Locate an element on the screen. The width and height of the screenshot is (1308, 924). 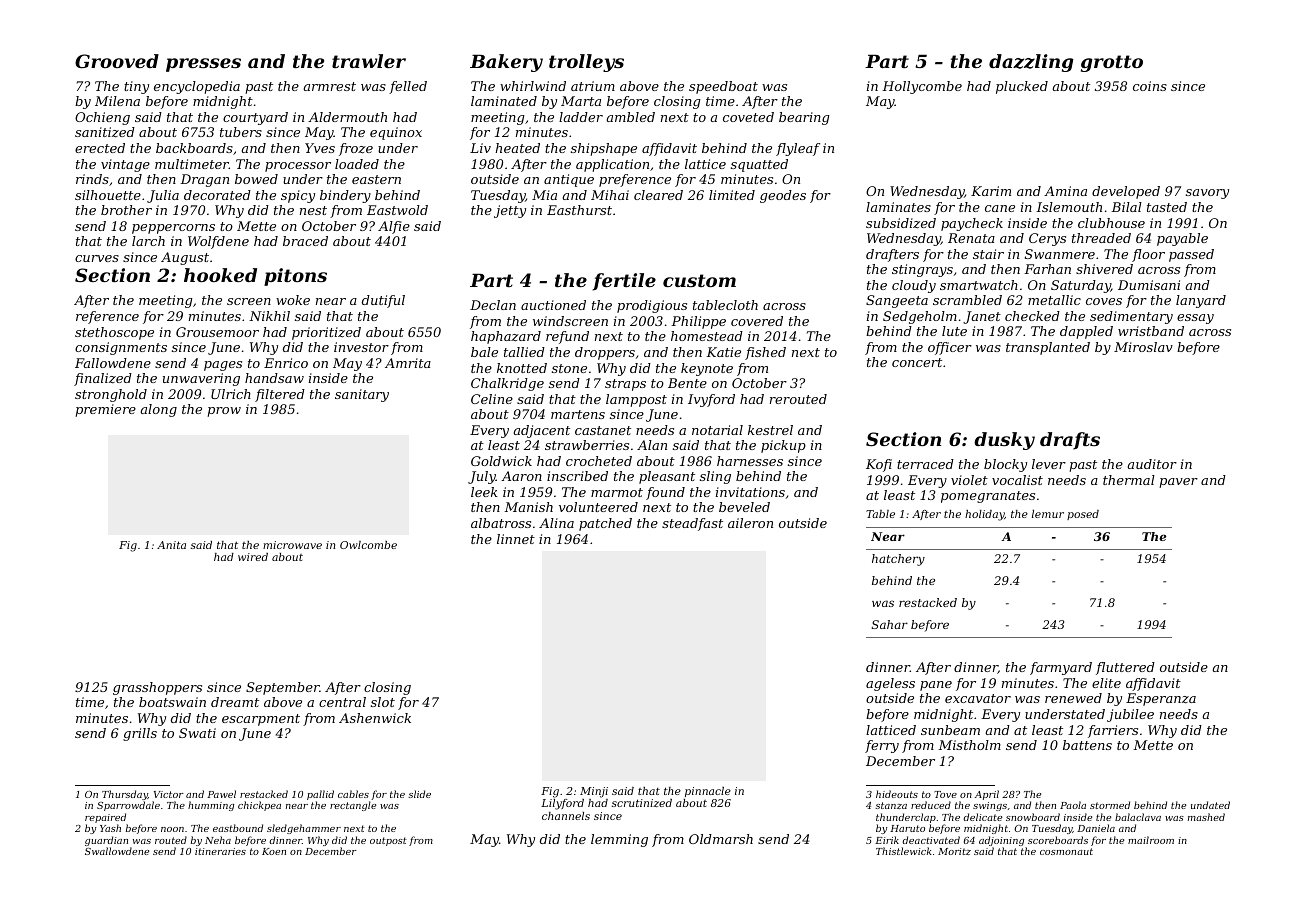
beveled is located at coordinates (744, 507).
